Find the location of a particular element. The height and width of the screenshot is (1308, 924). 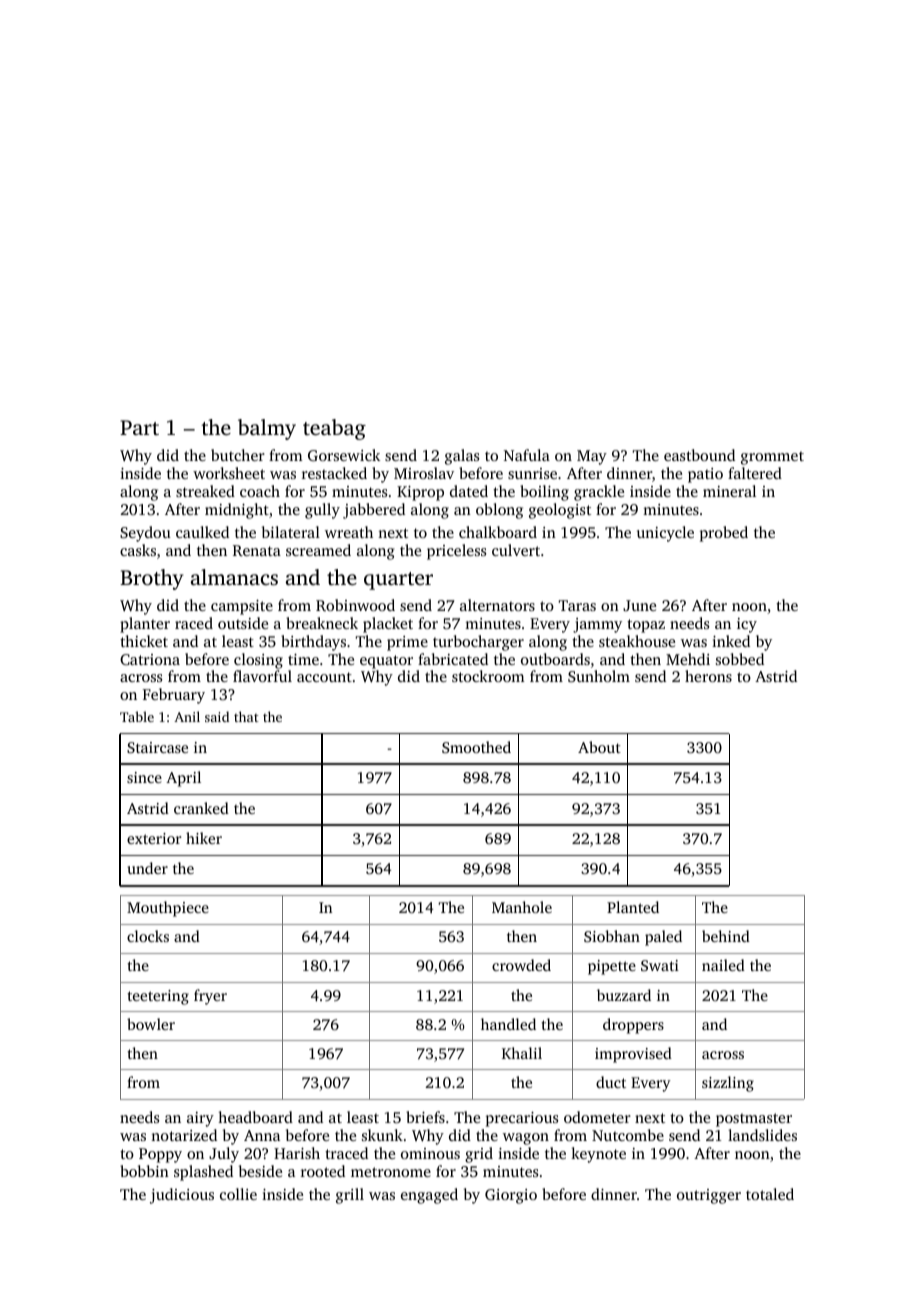

About is located at coordinates (599, 747).
